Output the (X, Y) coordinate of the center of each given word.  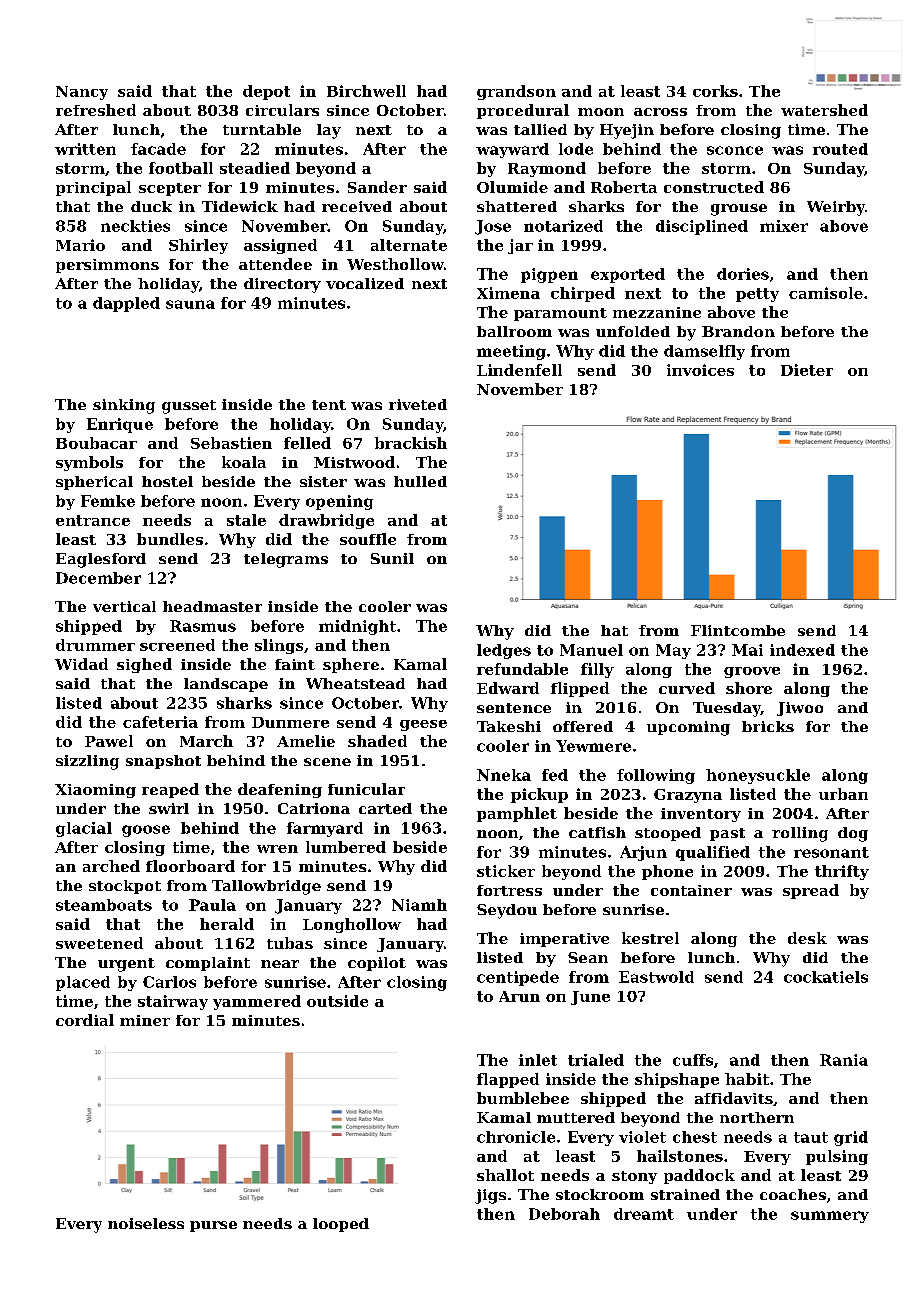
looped (341, 1225)
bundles (170, 539)
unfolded (633, 331)
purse (213, 1226)
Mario (80, 245)
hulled (420, 481)
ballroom (514, 331)
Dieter (807, 370)
